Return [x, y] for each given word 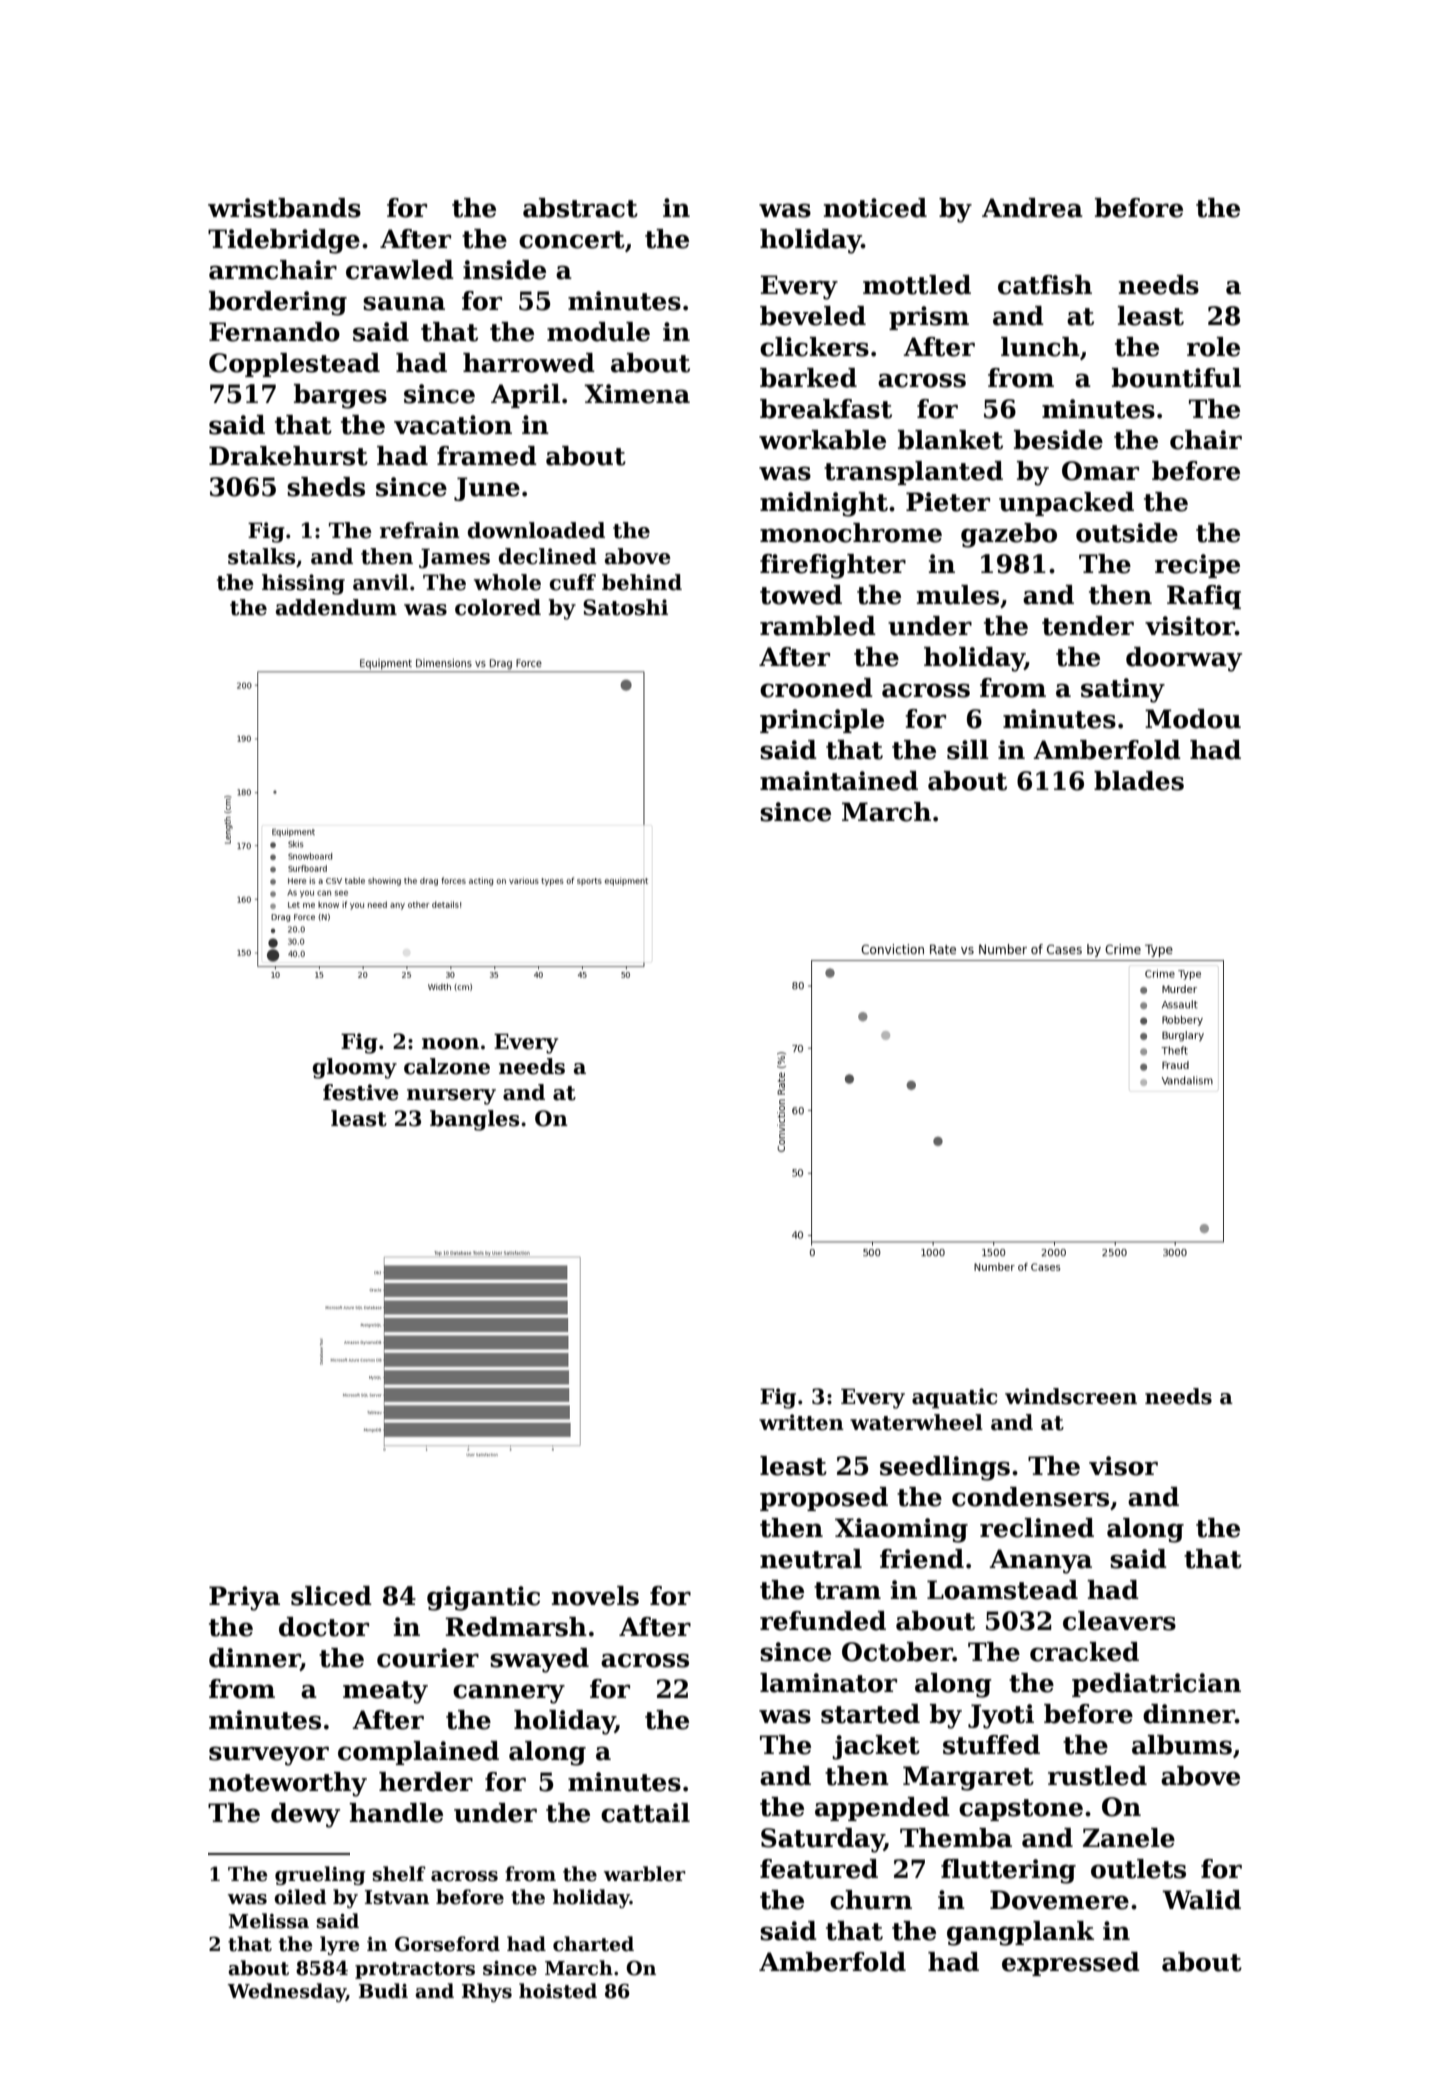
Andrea [1032, 208]
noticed [875, 208]
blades [1139, 781]
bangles [474, 1120]
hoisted [558, 1991]
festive [361, 1092]
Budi [383, 1991]
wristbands [284, 208]
